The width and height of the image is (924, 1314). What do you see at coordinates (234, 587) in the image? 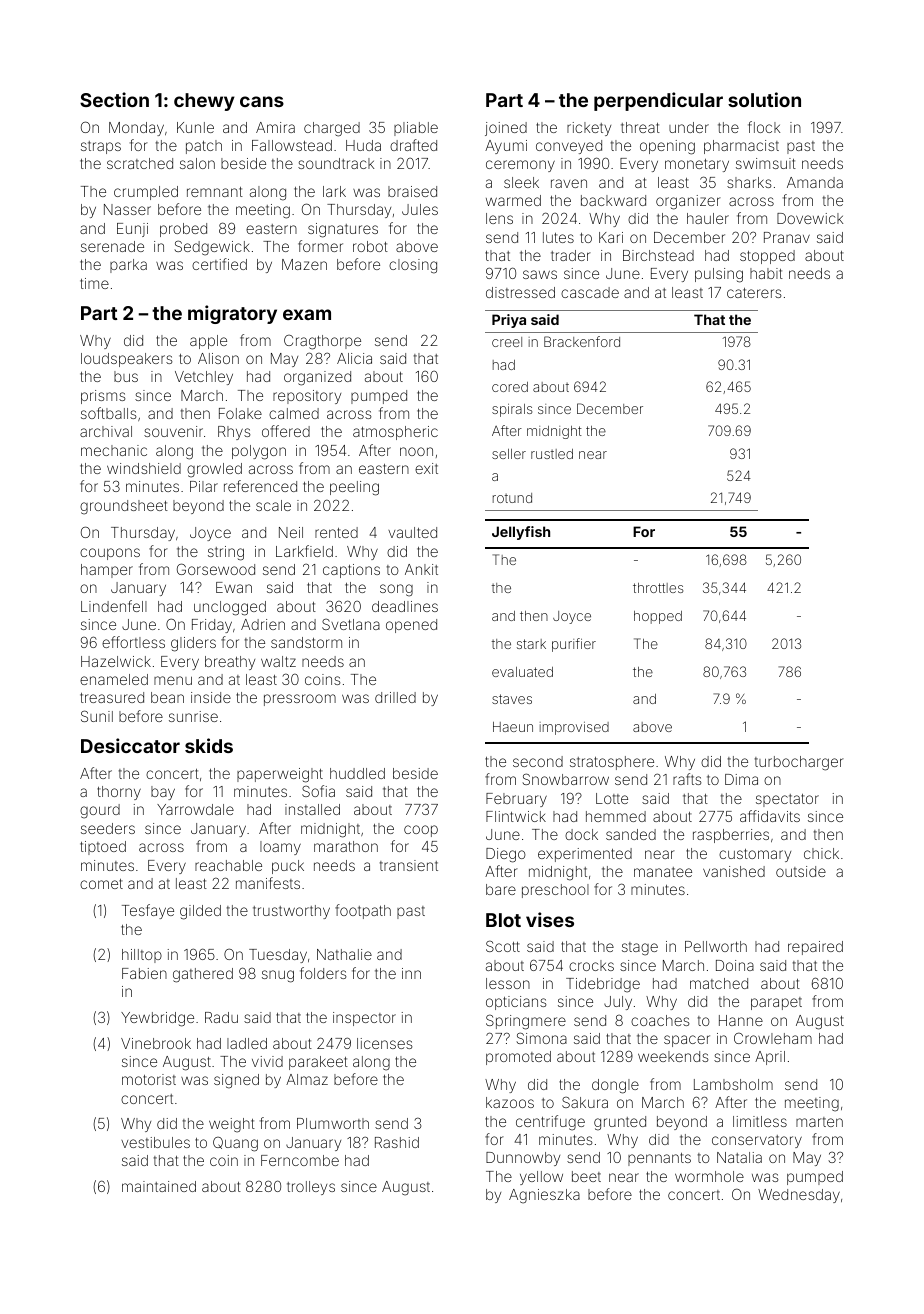
I see `Ewan` at bounding box center [234, 587].
